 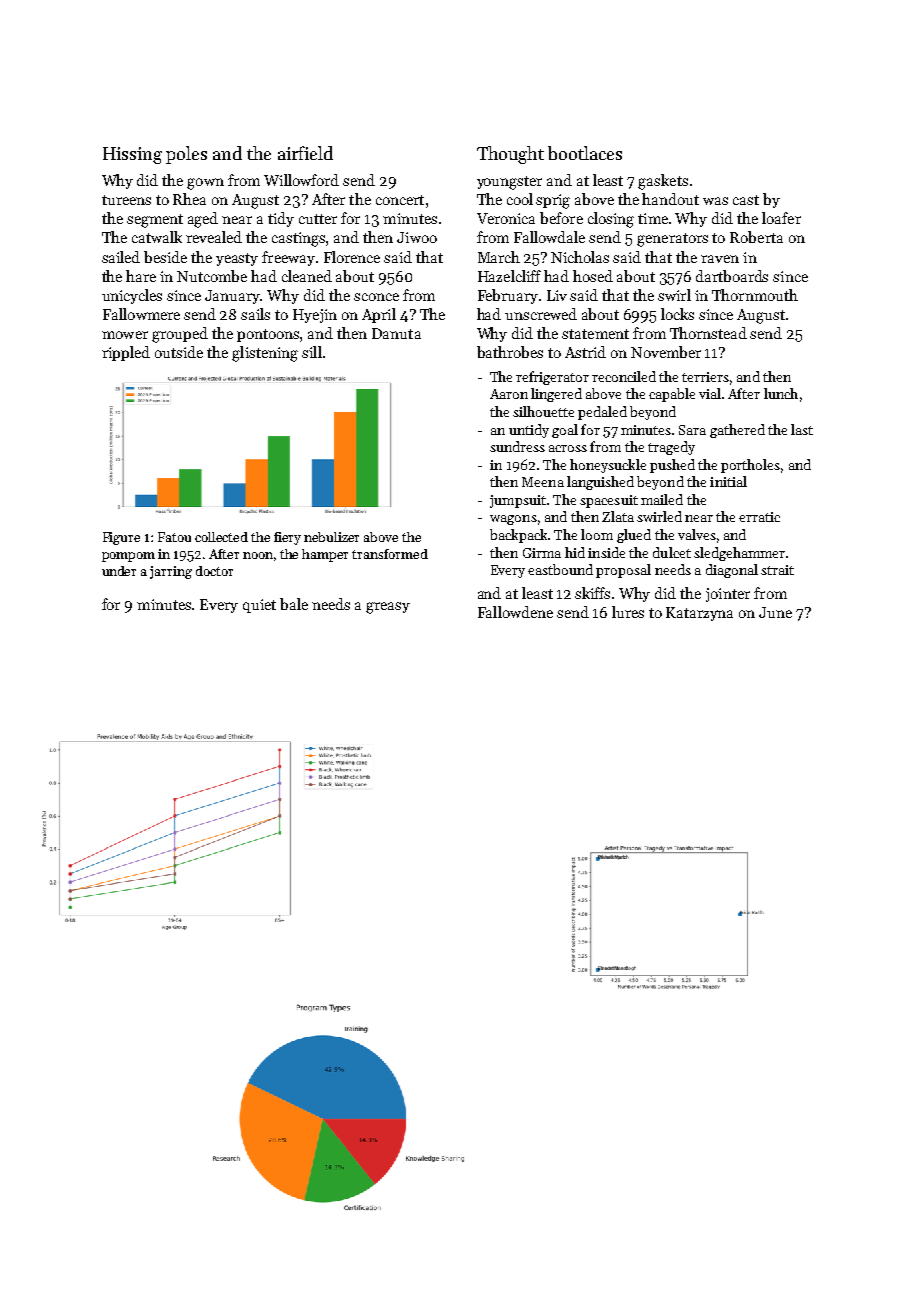 I want to click on collected, so click(x=221, y=537).
